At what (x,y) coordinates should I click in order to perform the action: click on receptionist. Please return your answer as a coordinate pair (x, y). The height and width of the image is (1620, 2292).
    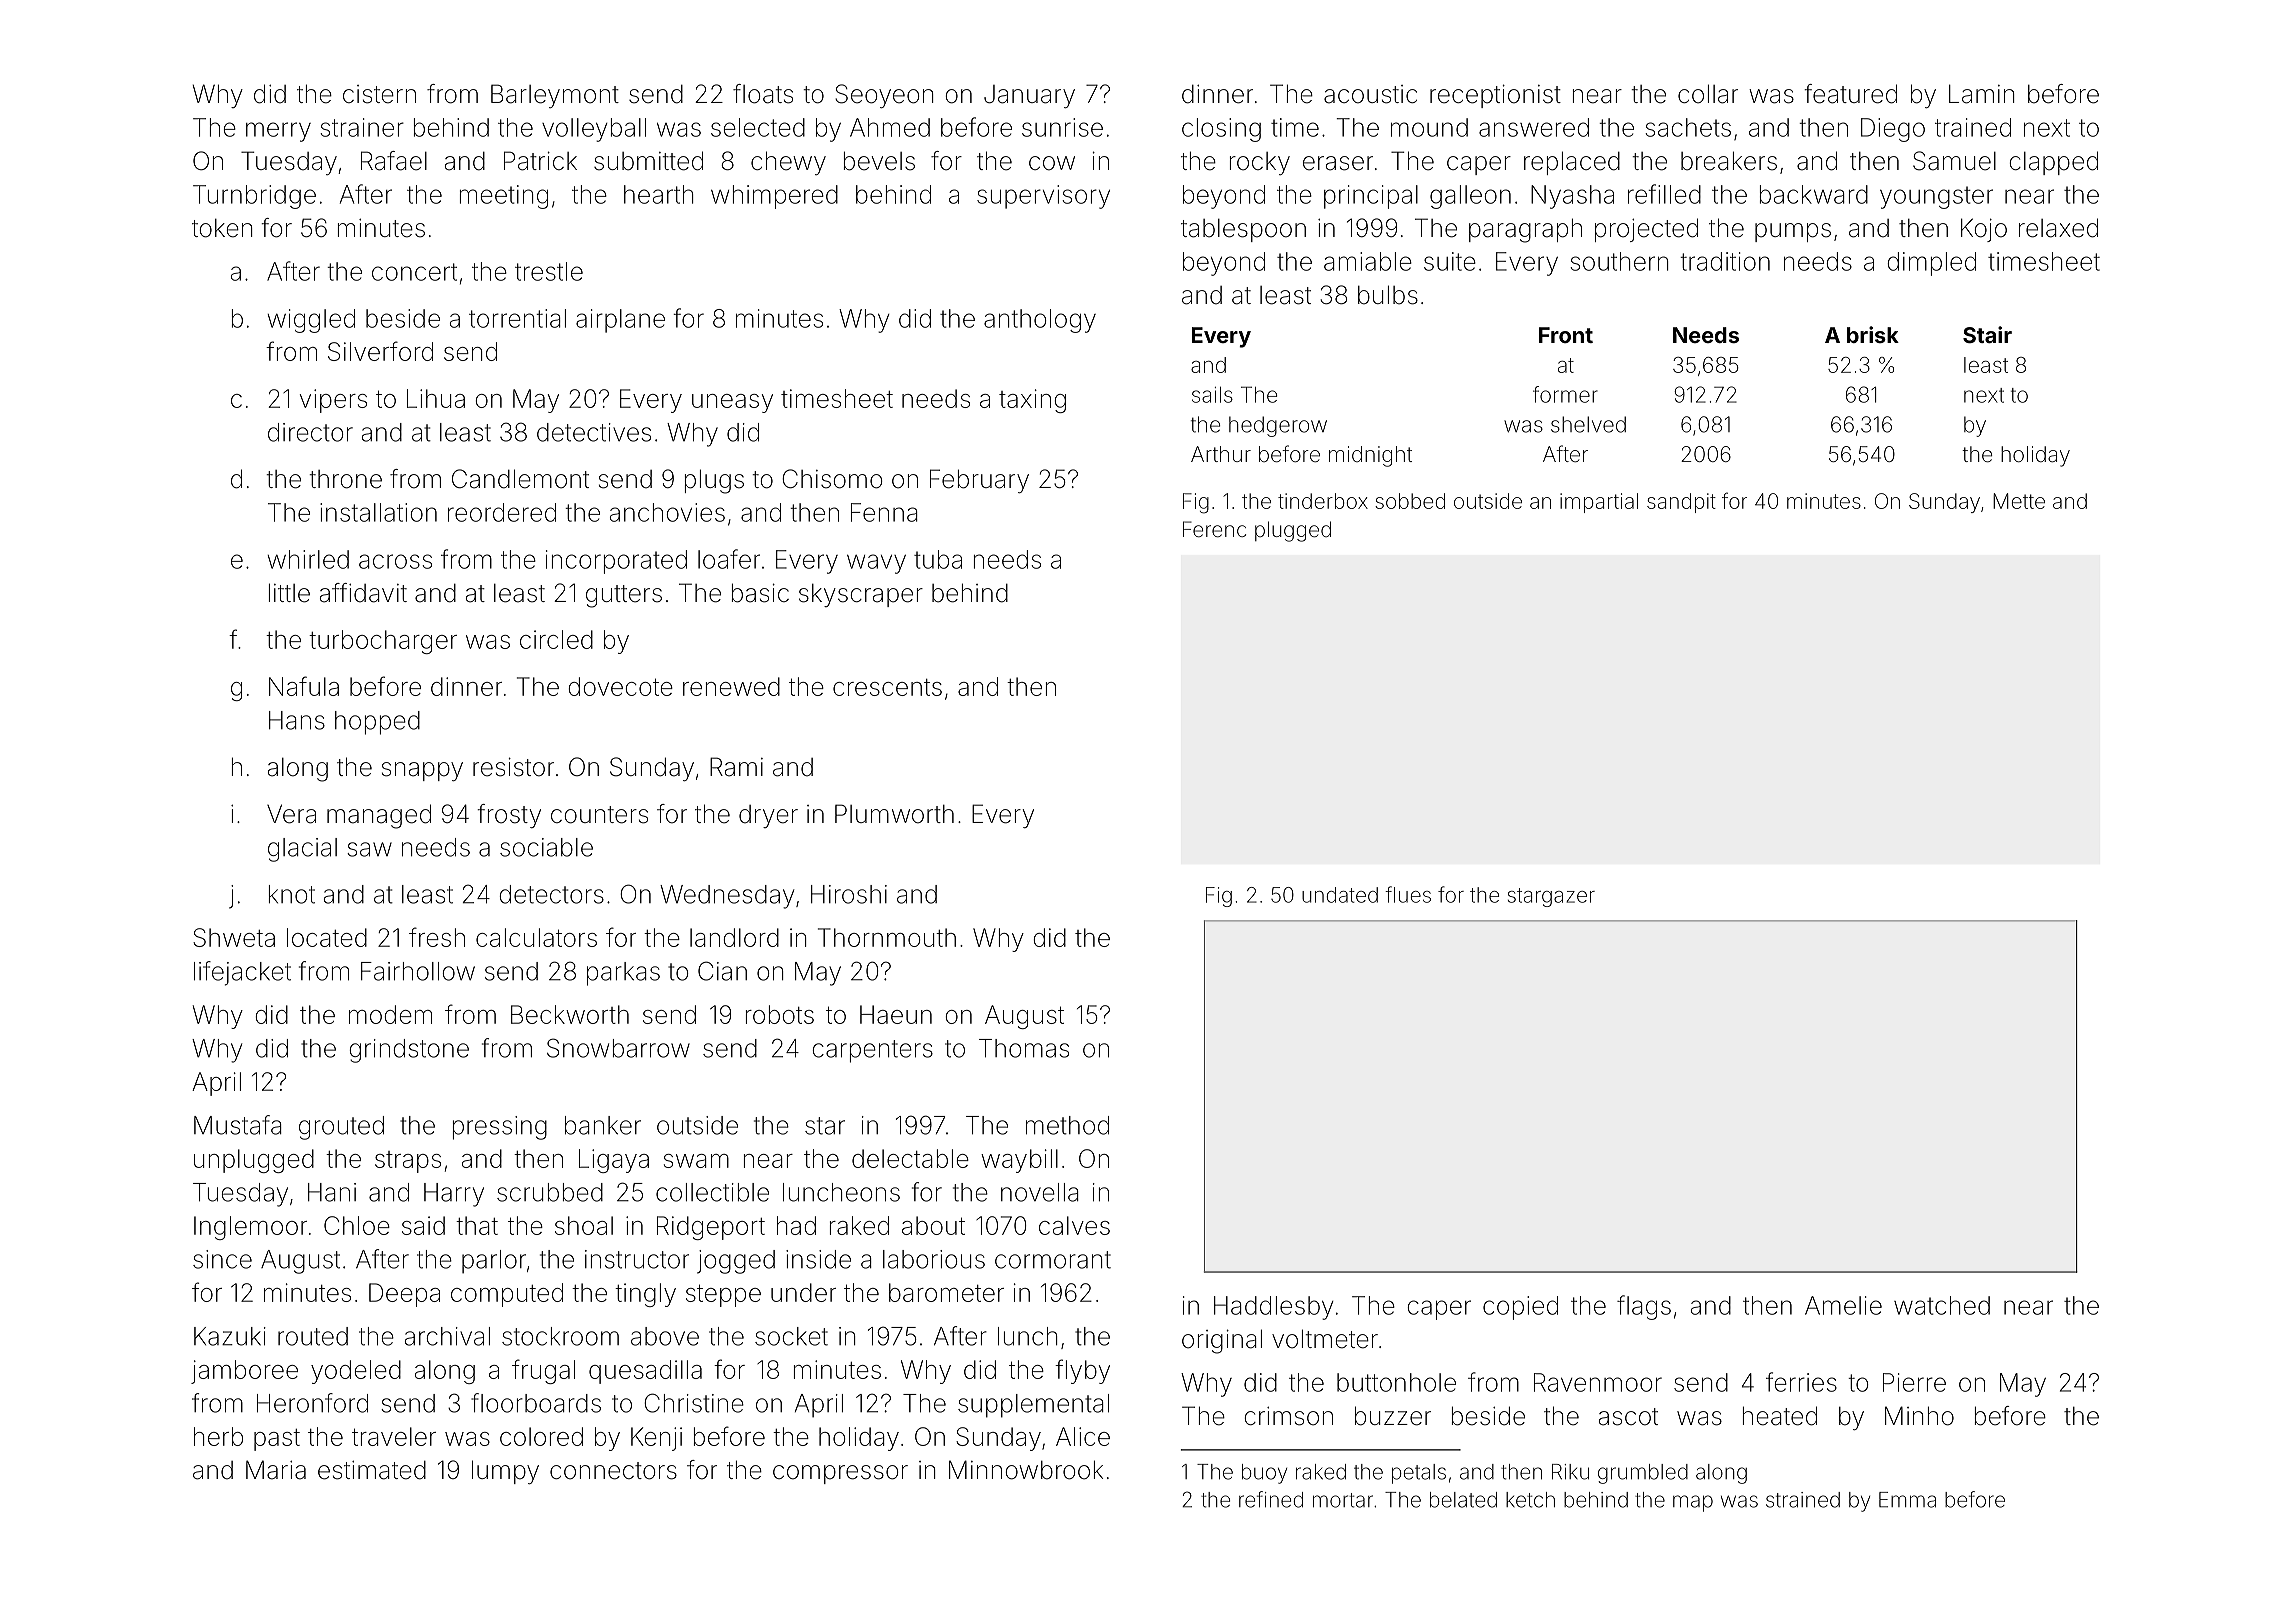
    Looking at the image, I should click on (1495, 96).
